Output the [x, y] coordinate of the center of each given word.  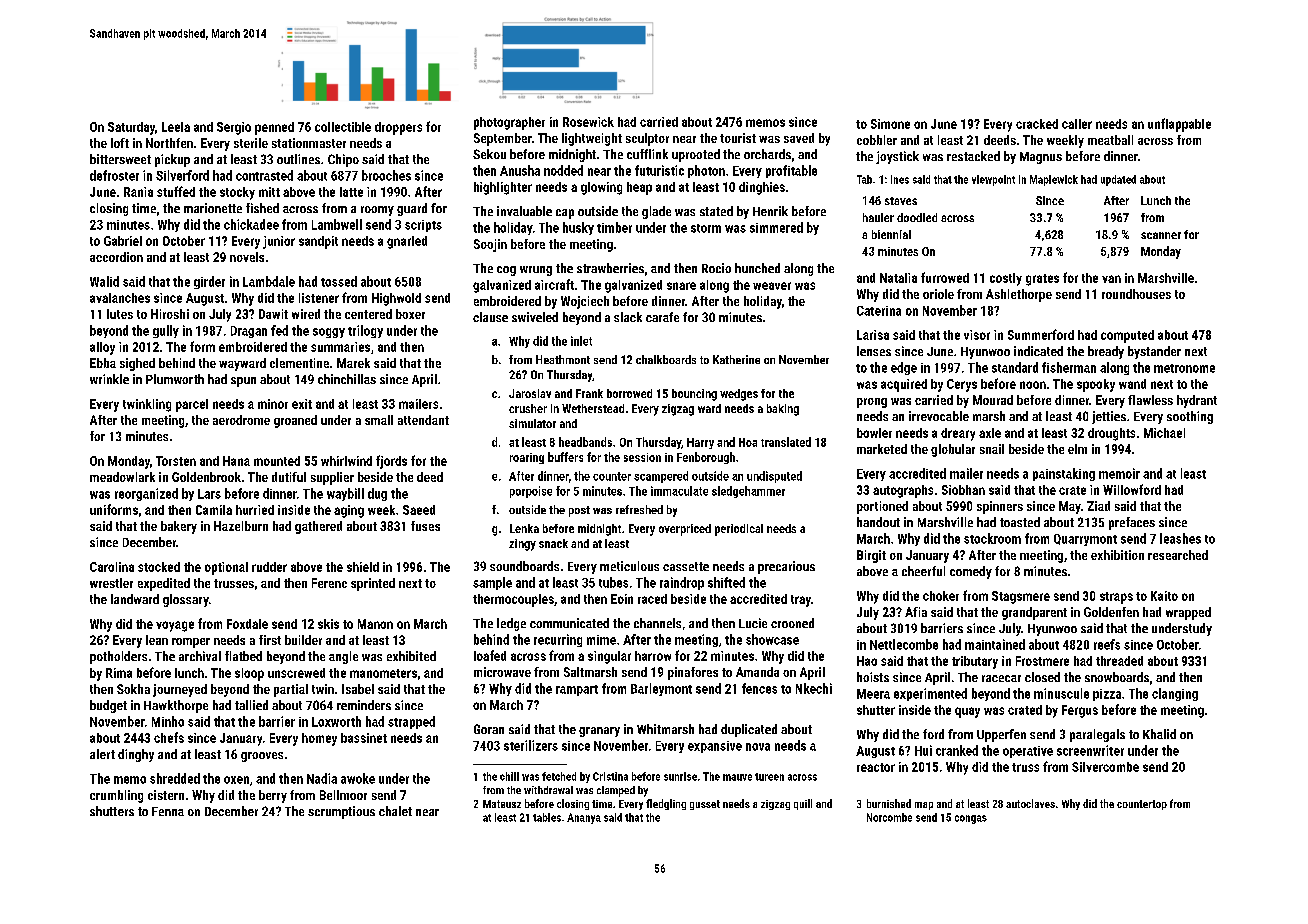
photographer [509, 123]
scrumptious [341, 812]
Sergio [234, 128]
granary [599, 732]
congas [971, 819]
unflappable [1179, 125]
